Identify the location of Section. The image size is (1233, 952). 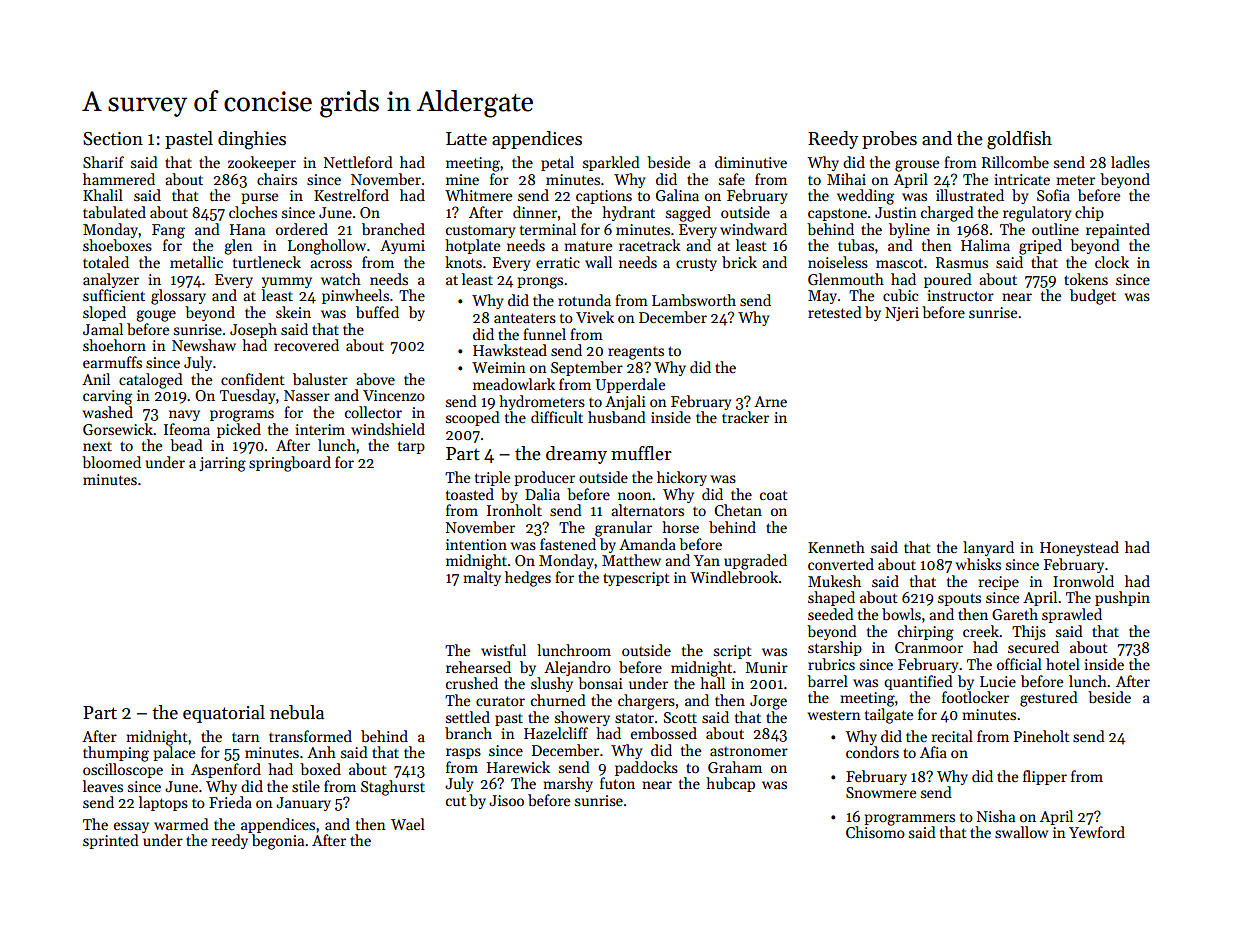
(113, 139).
